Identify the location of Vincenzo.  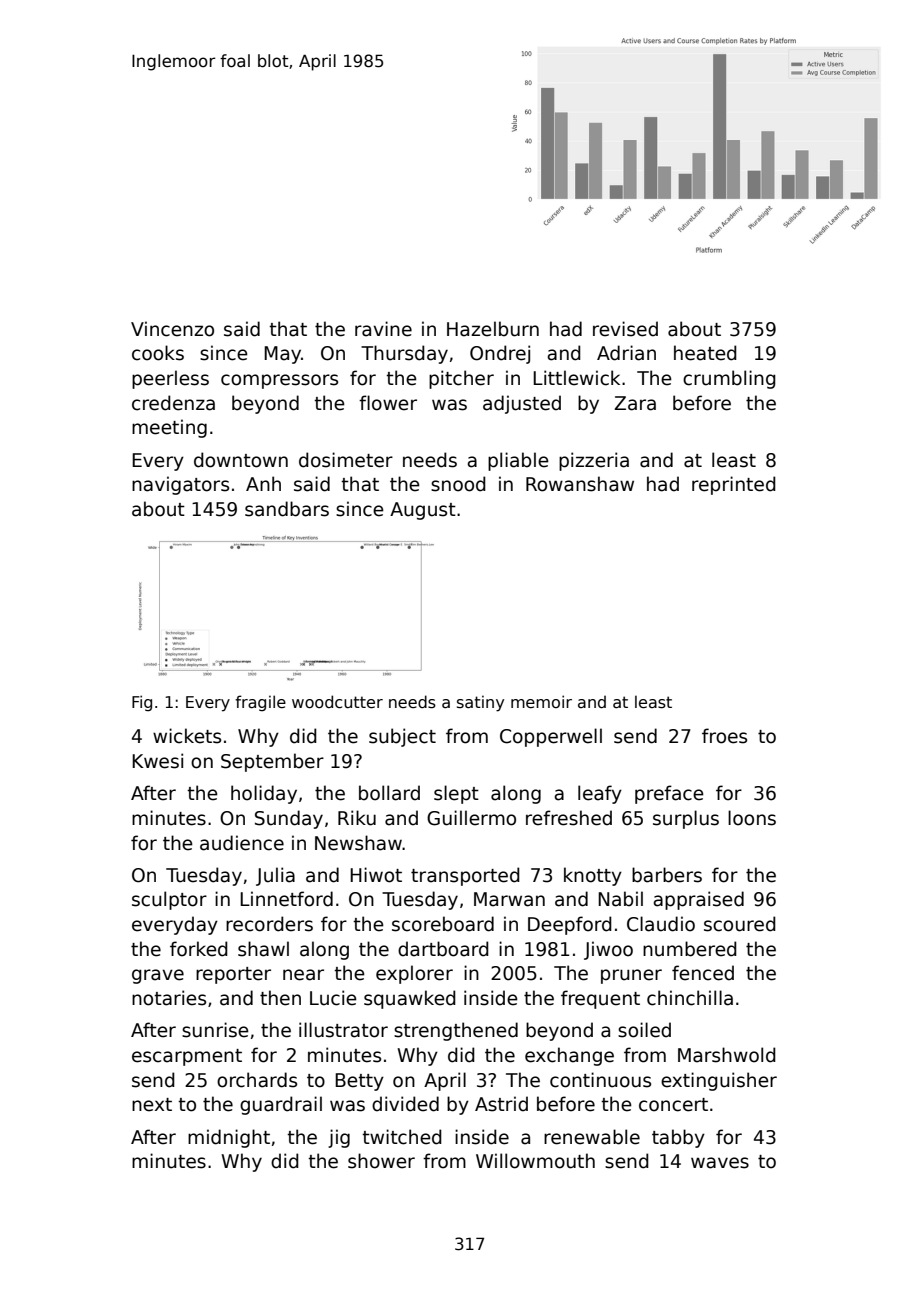
(172, 329).
